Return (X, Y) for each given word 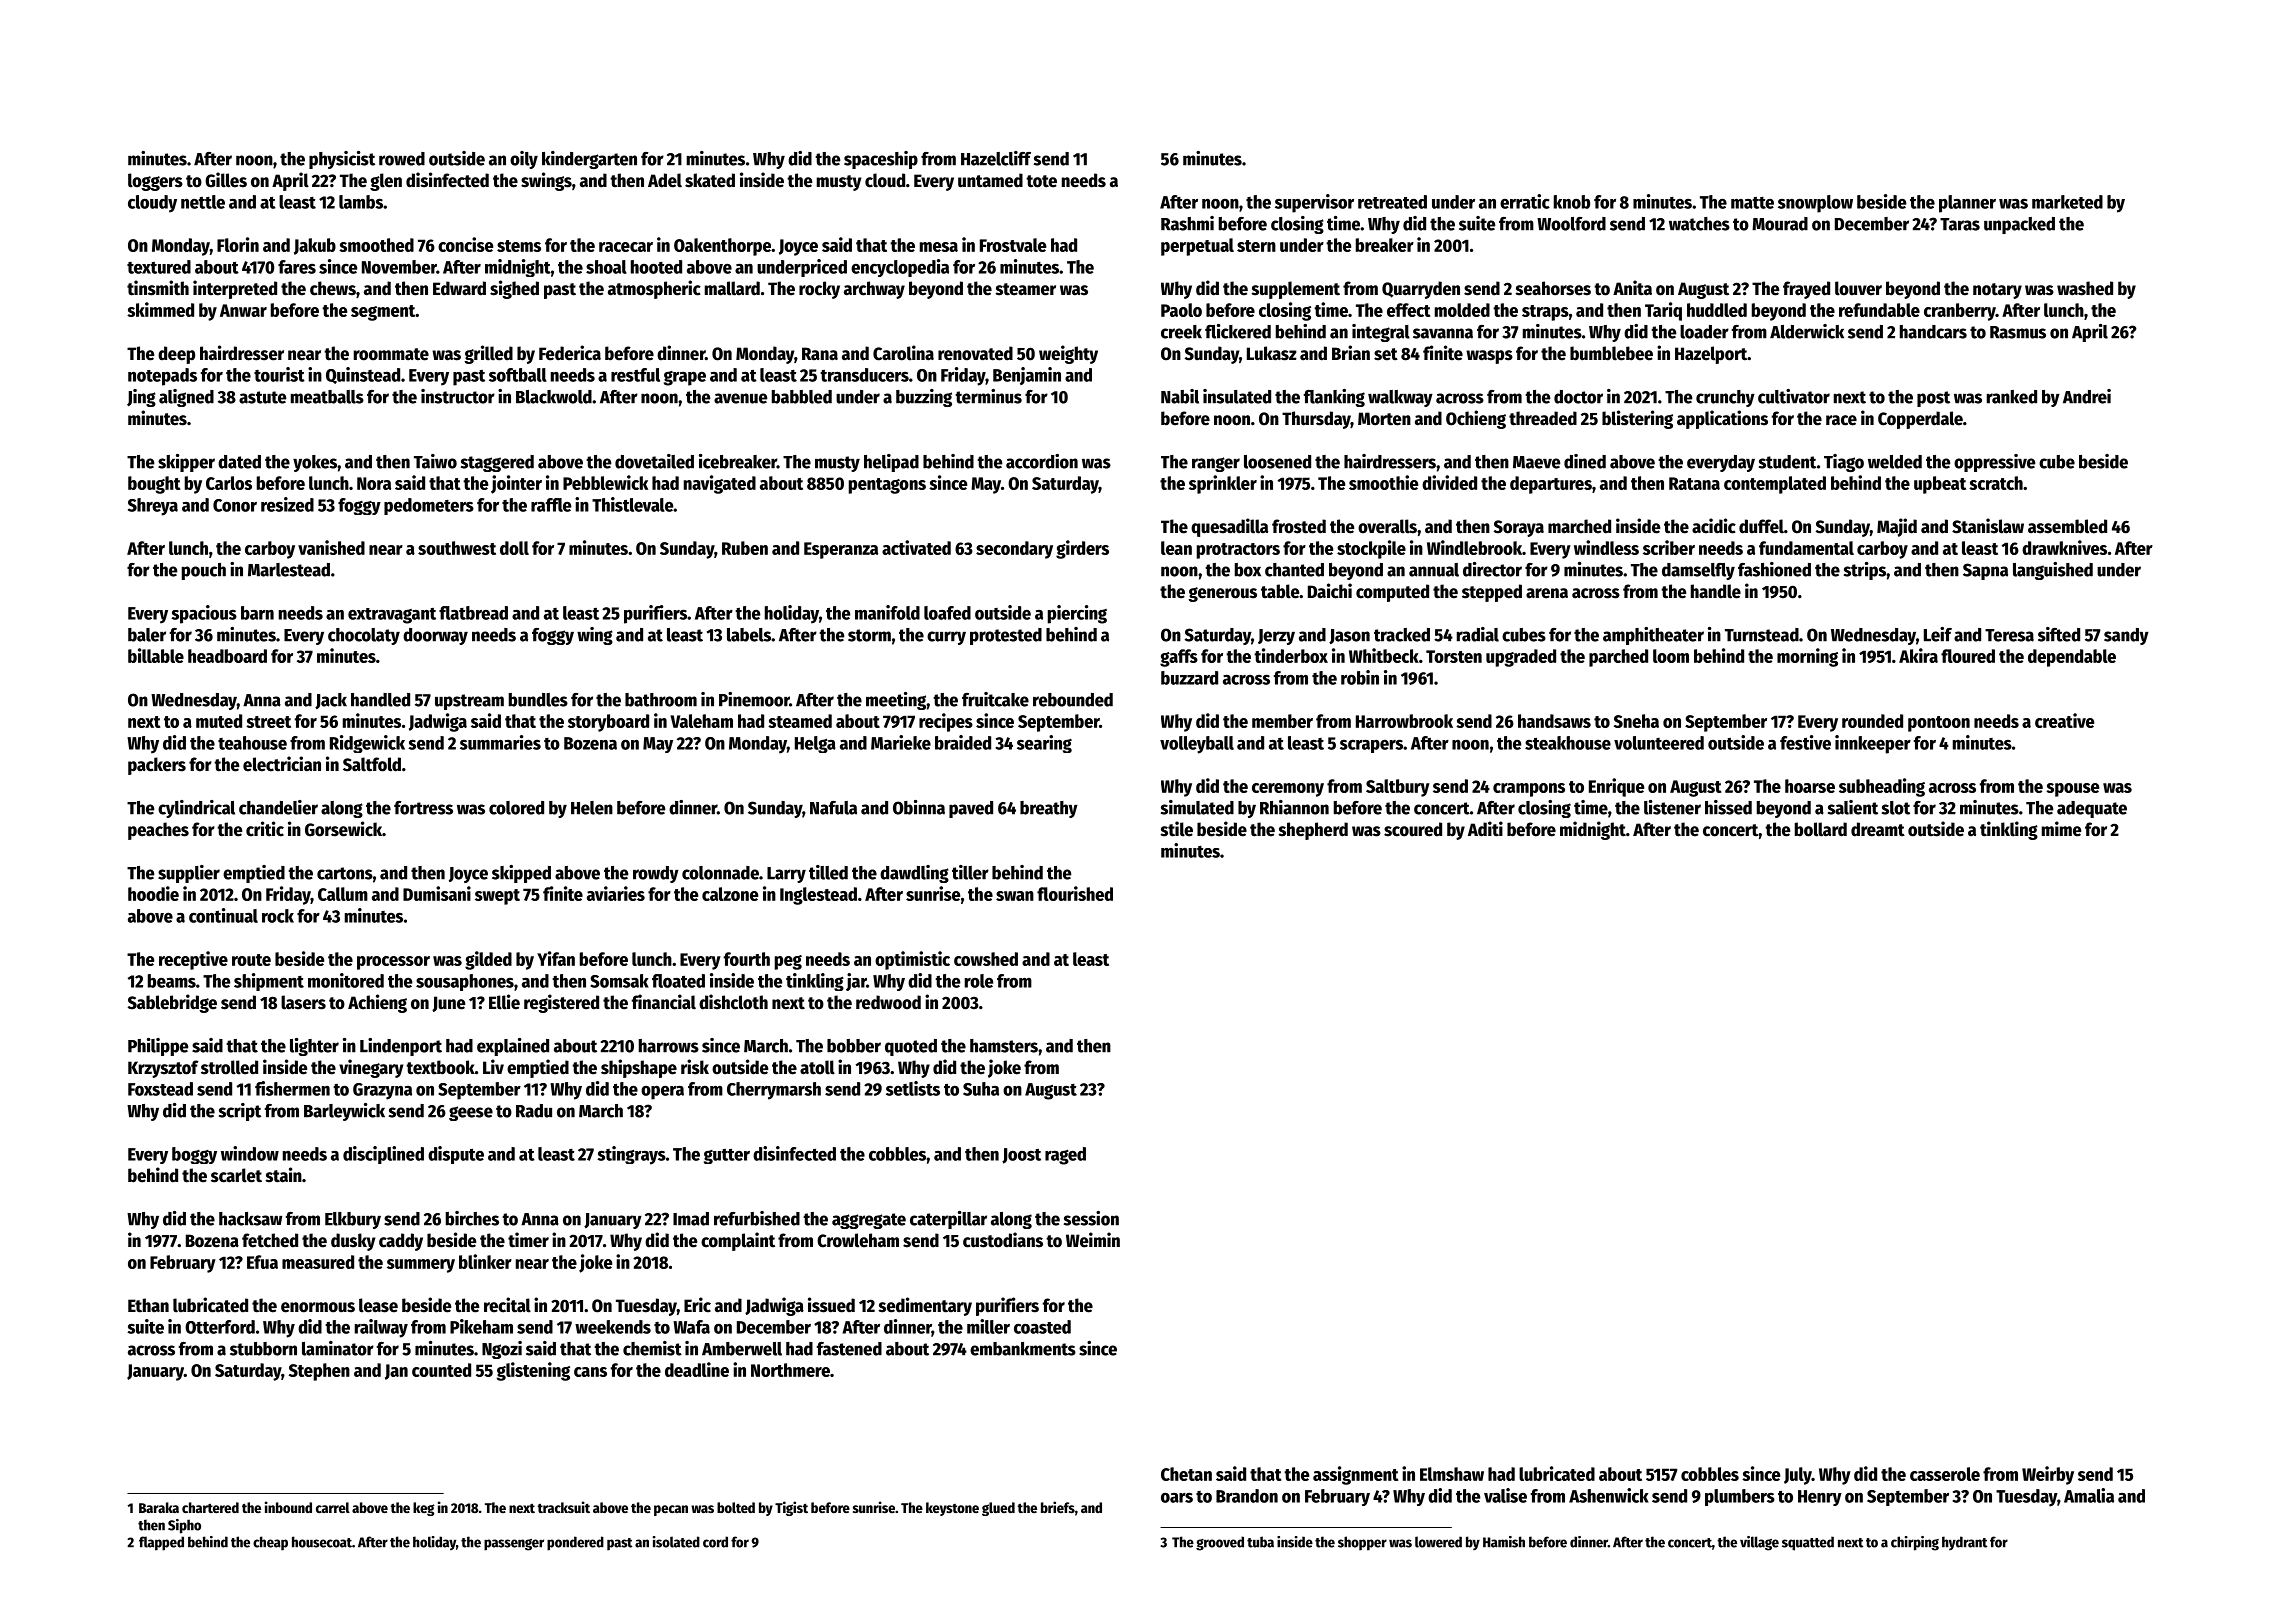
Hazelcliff (996, 158)
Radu (534, 1111)
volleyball (1197, 745)
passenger (514, 1545)
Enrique (1616, 787)
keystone (952, 1509)
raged (1065, 1156)
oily (524, 160)
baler (147, 635)
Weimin (1093, 1240)
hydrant (1964, 1543)
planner (1967, 204)
